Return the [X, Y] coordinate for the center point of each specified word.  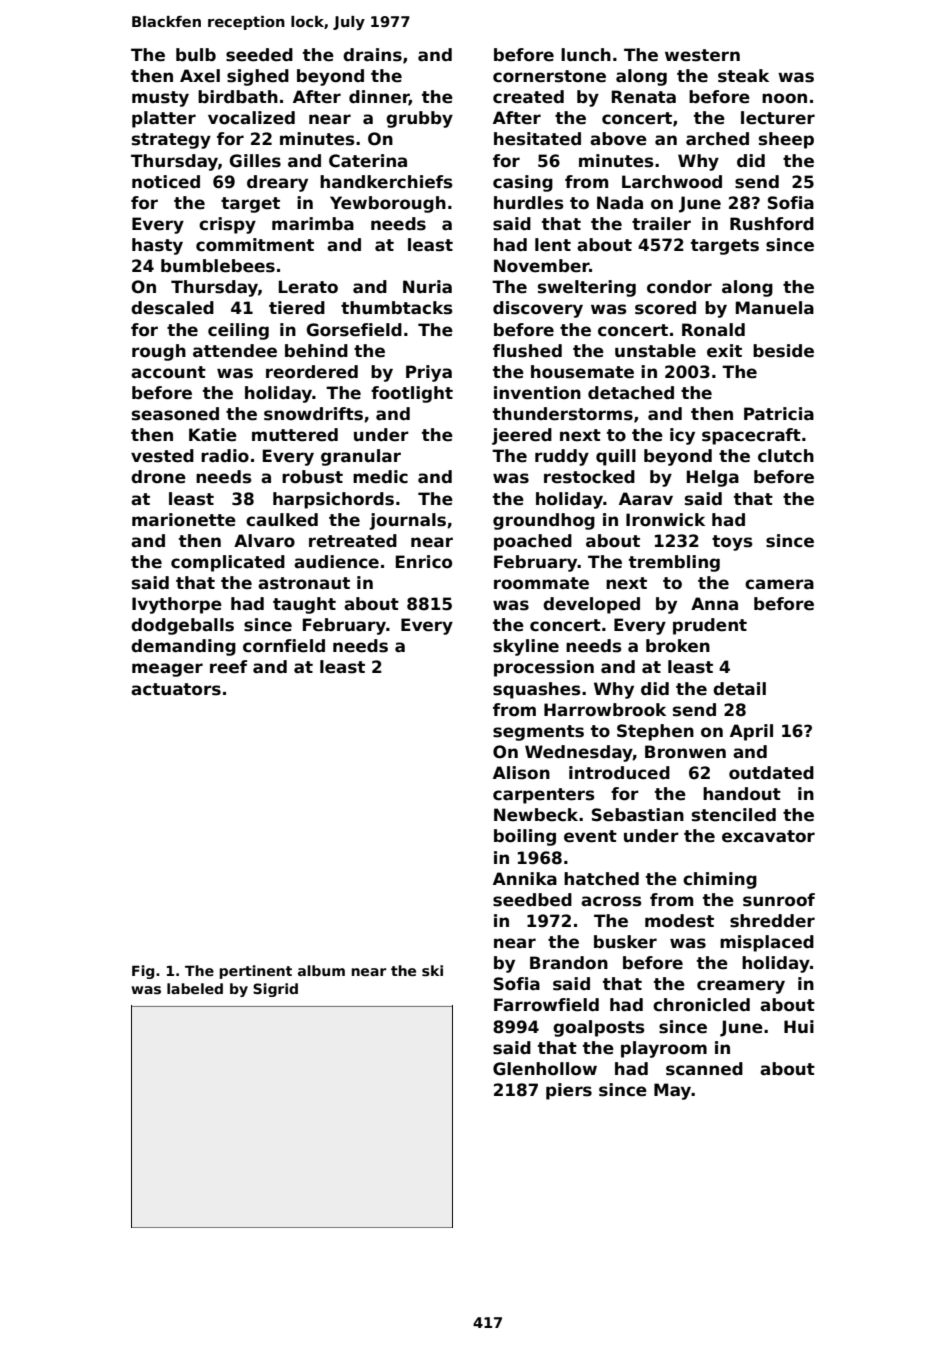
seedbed [532, 900]
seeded [259, 55]
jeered [522, 436]
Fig [143, 972]
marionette [184, 520]
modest [679, 921]
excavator [768, 836]
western [702, 55]
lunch [586, 55]
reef [228, 667]
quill [616, 457]
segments [538, 733]
